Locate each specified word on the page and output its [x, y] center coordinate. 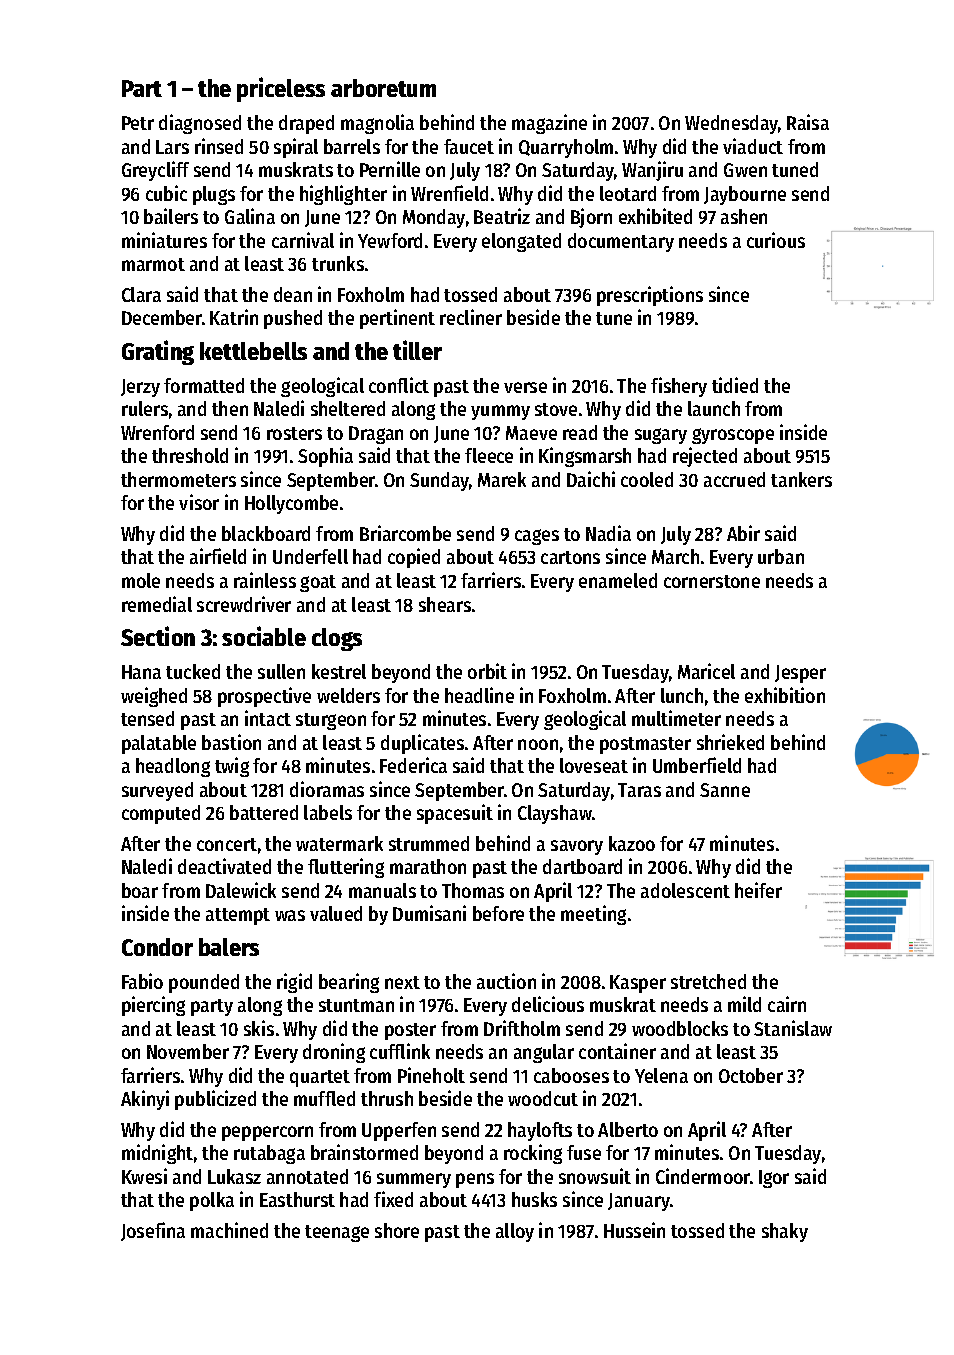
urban [781, 556]
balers [229, 947]
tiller [417, 350]
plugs [214, 195]
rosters [294, 433]
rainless [265, 580]
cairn [787, 1004]
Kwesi [144, 1176]
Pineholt [431, 1075]
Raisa [808, 122]
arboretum [383, 88]
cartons [570, 557]
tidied [735, 385]
